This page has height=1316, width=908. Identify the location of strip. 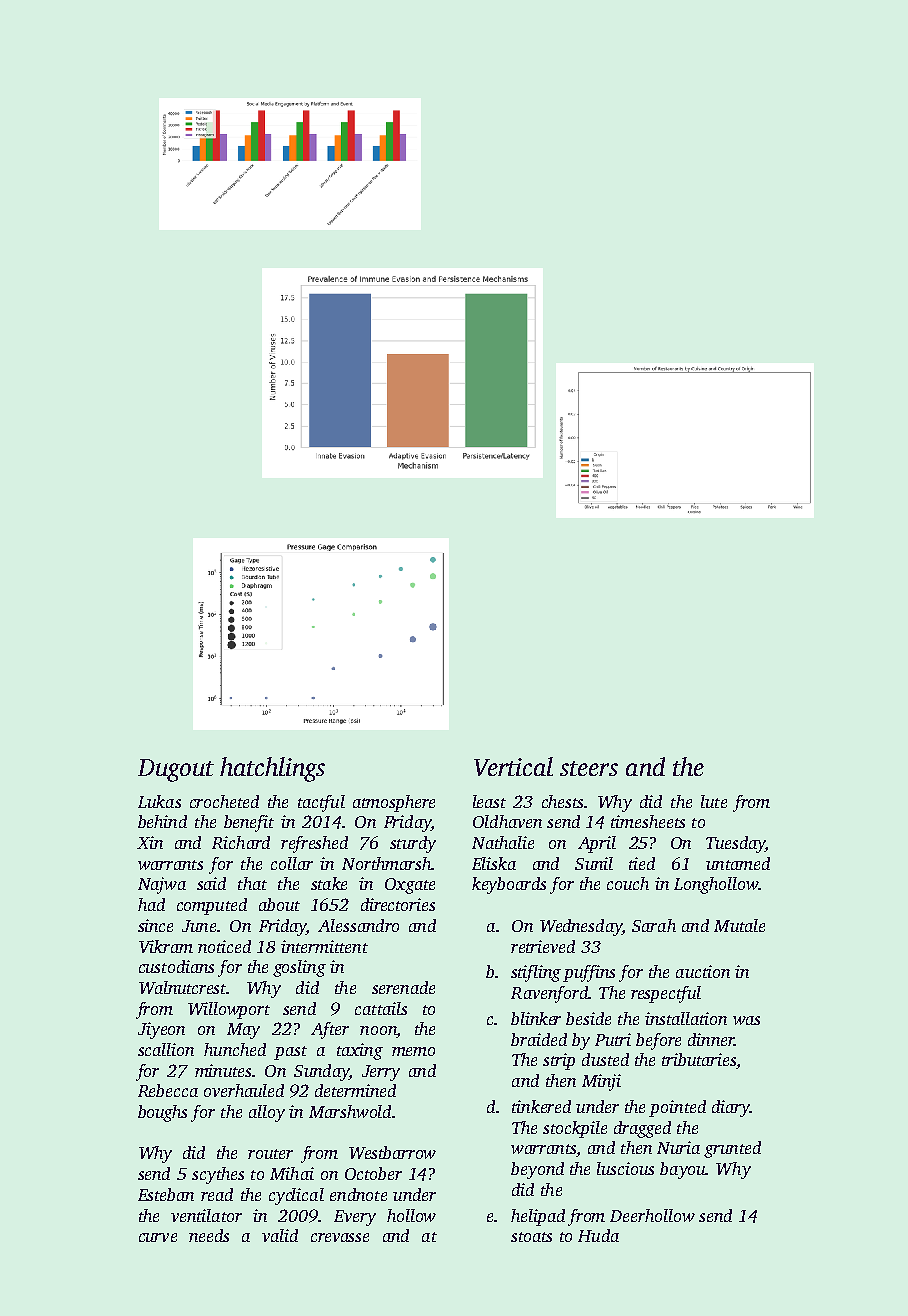
(559, 1061).
